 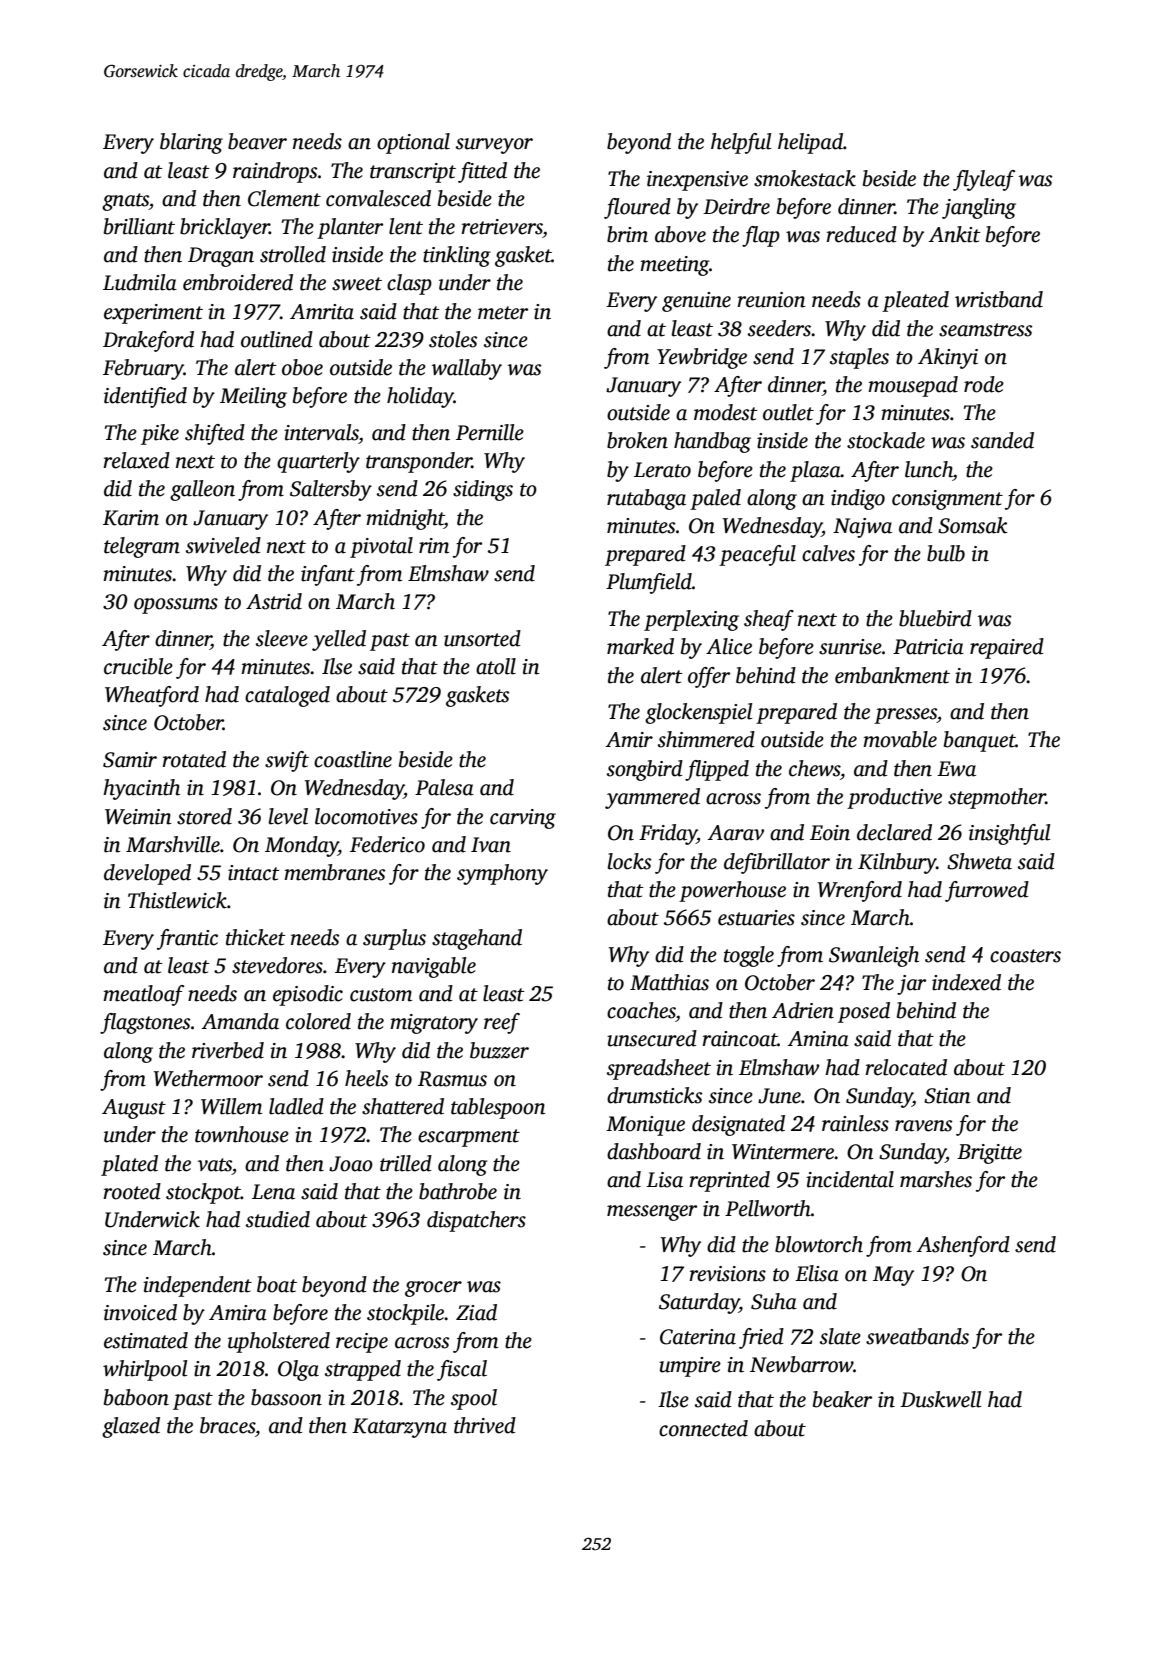 What do you see at coordinates (979, 208) in the screenshot?
I see `jangling` at bounding box center [979, 208].
